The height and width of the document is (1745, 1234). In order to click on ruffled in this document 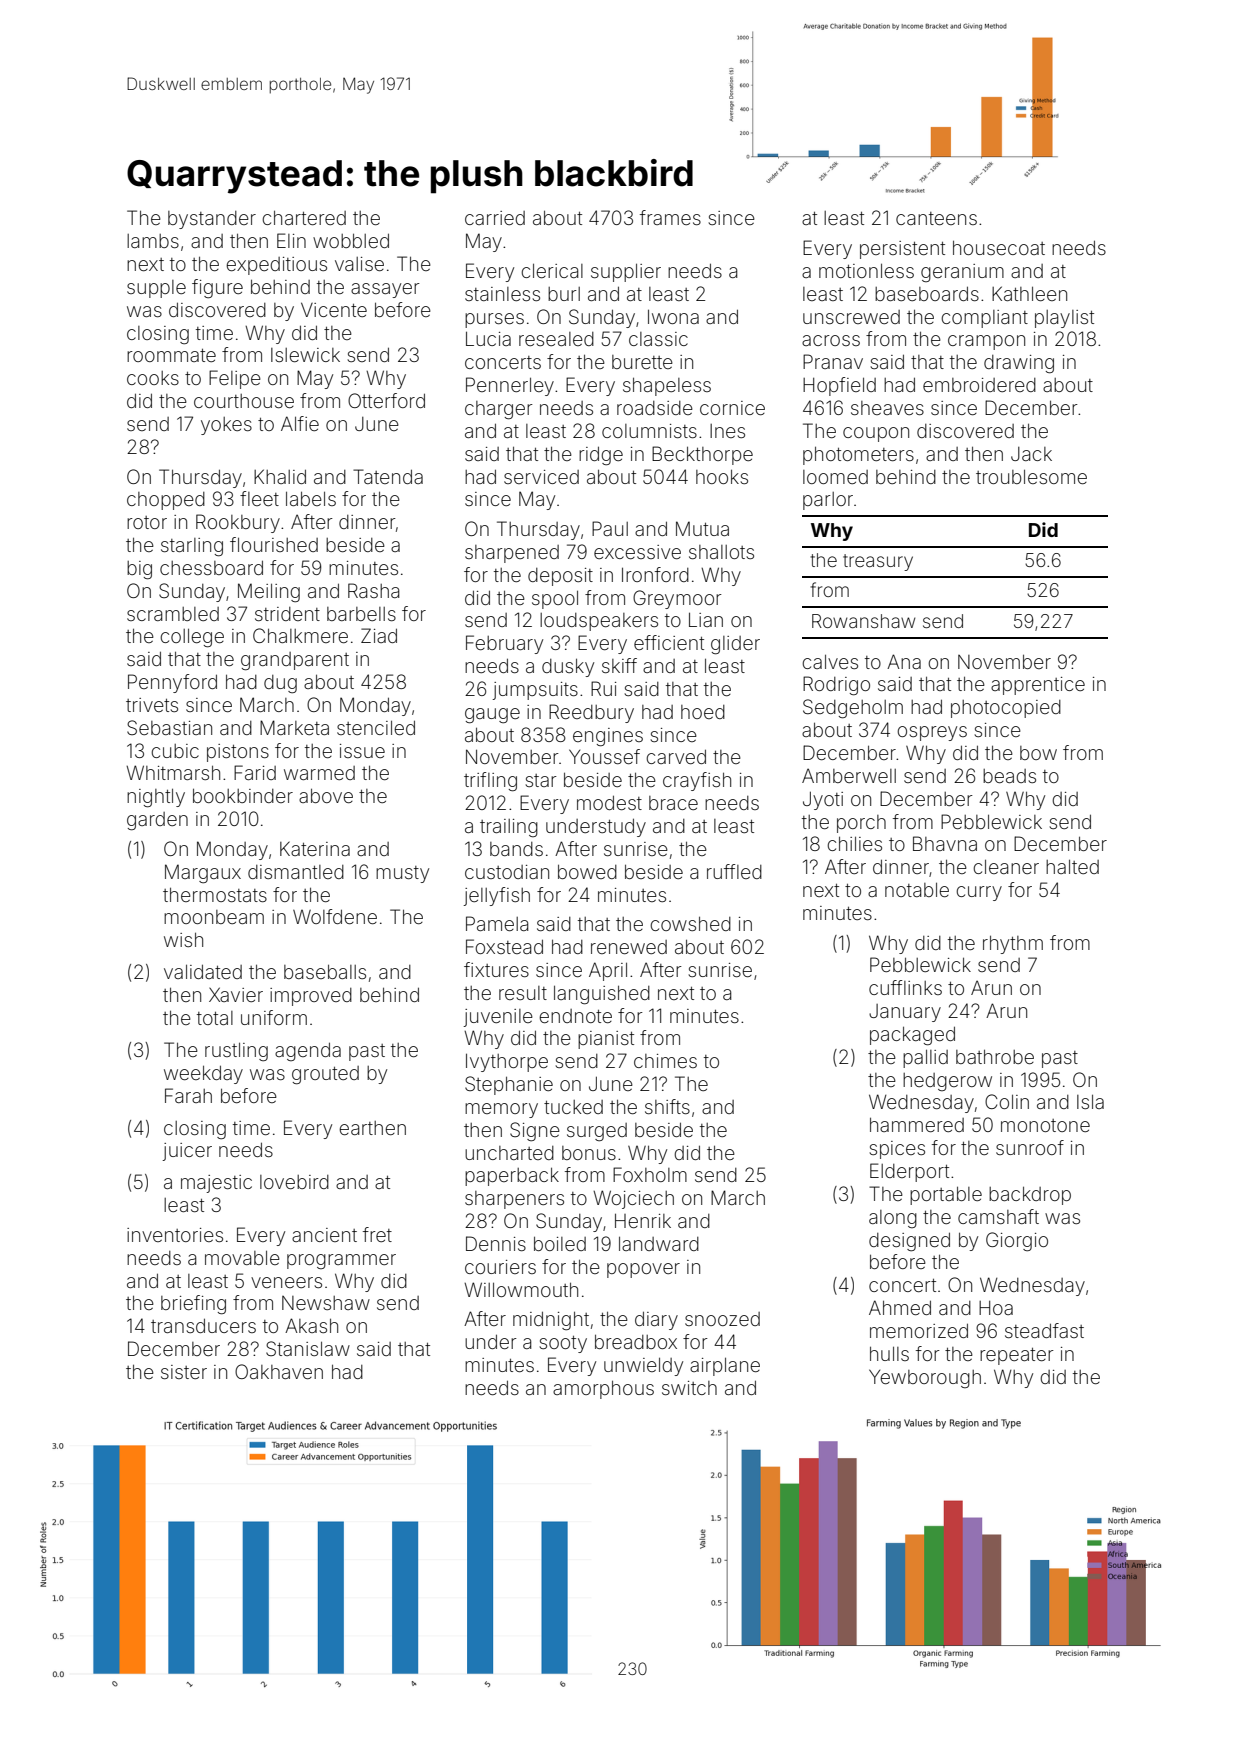, I will do `click(734, 871)`.
